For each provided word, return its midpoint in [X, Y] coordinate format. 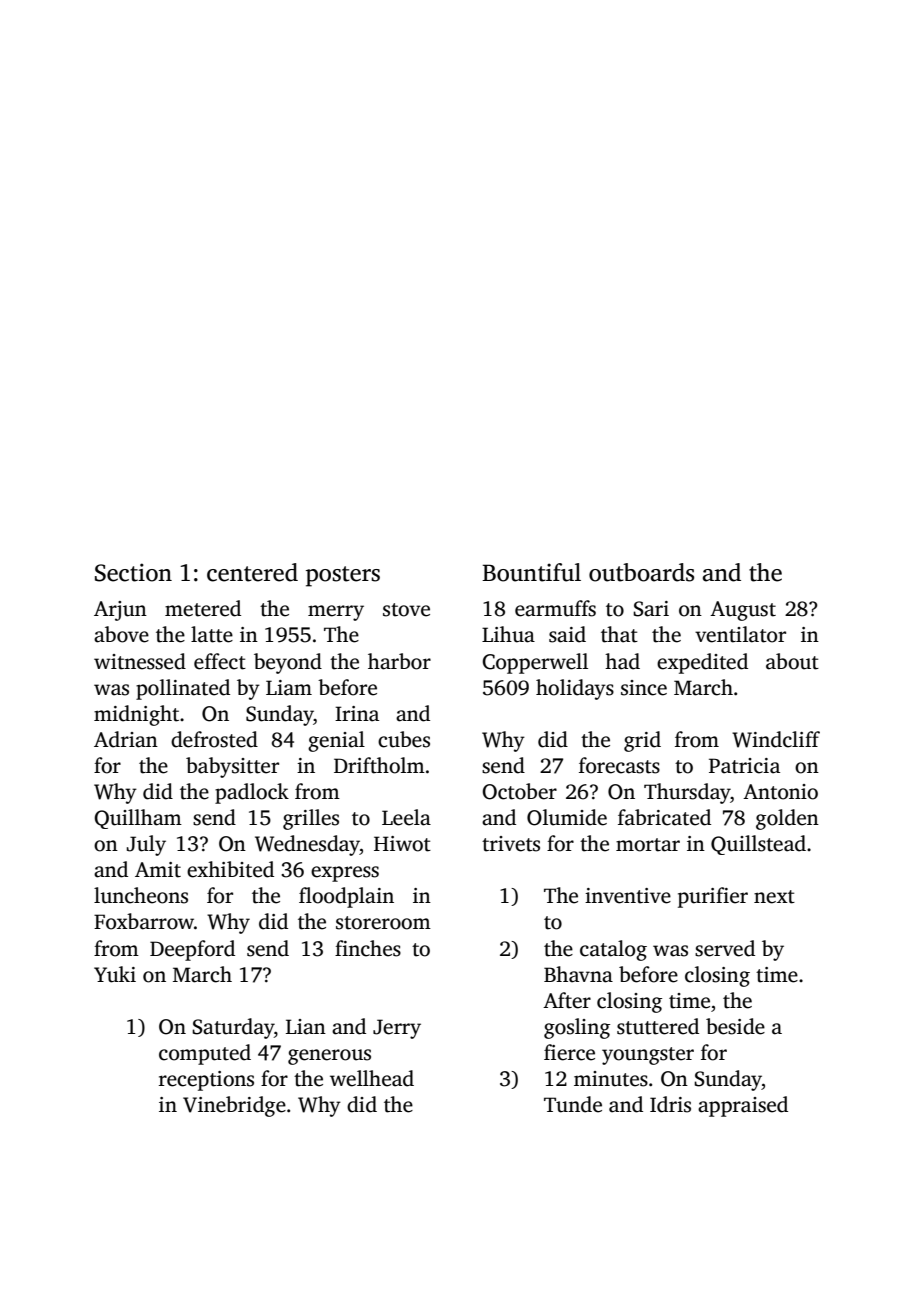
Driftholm [379, 765]
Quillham [138, 819]
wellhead [372, 1078]
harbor [399, 661]
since [644, 688]
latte [212, 634]
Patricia [744, 766]
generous [329, 1057]
